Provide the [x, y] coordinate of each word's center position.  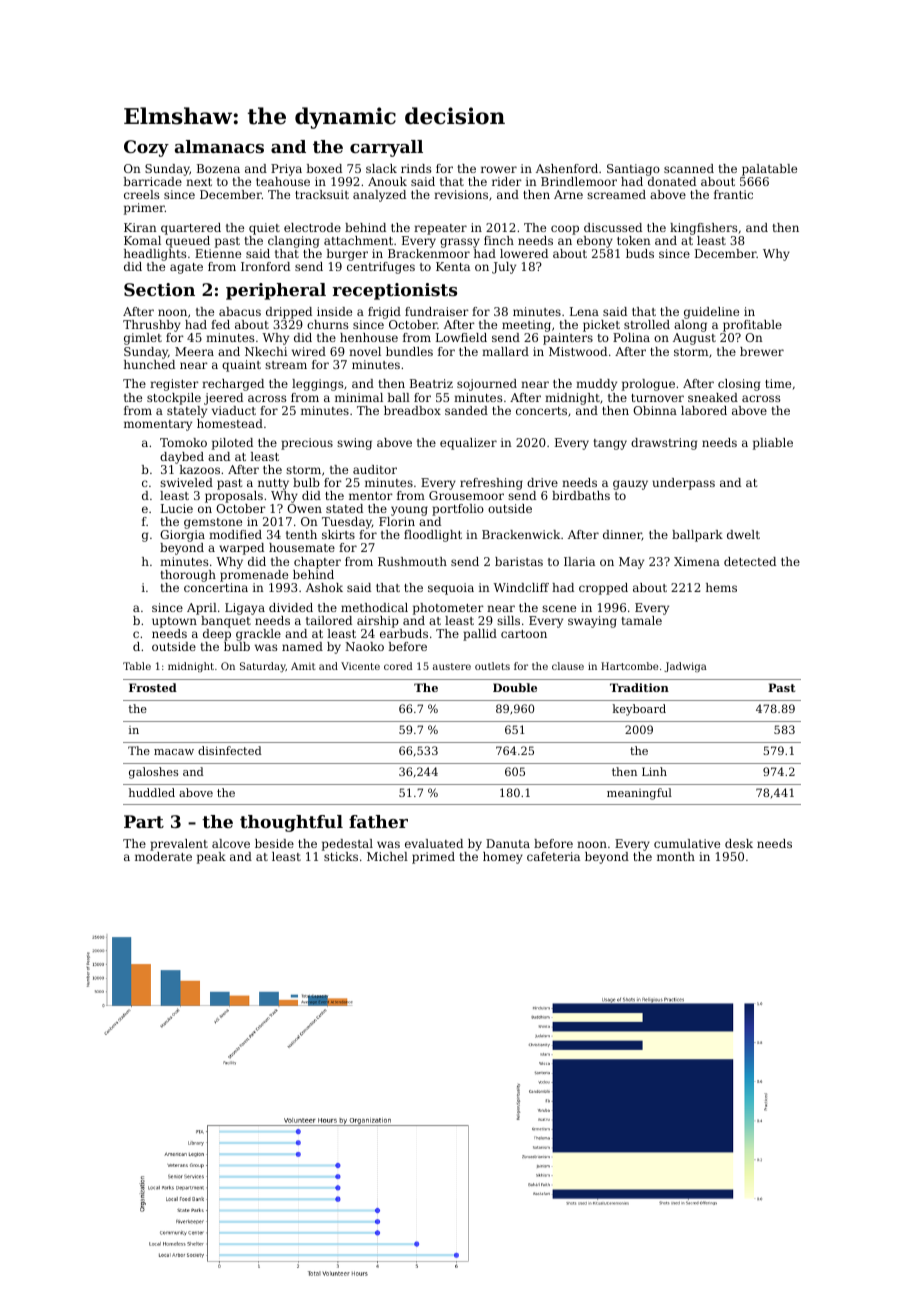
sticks [341, 856]
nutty [273, 484]
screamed [616, 194]
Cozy [146, 148]
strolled [647, 324]
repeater [440, 229]
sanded [466, 410]
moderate [163, 856]
